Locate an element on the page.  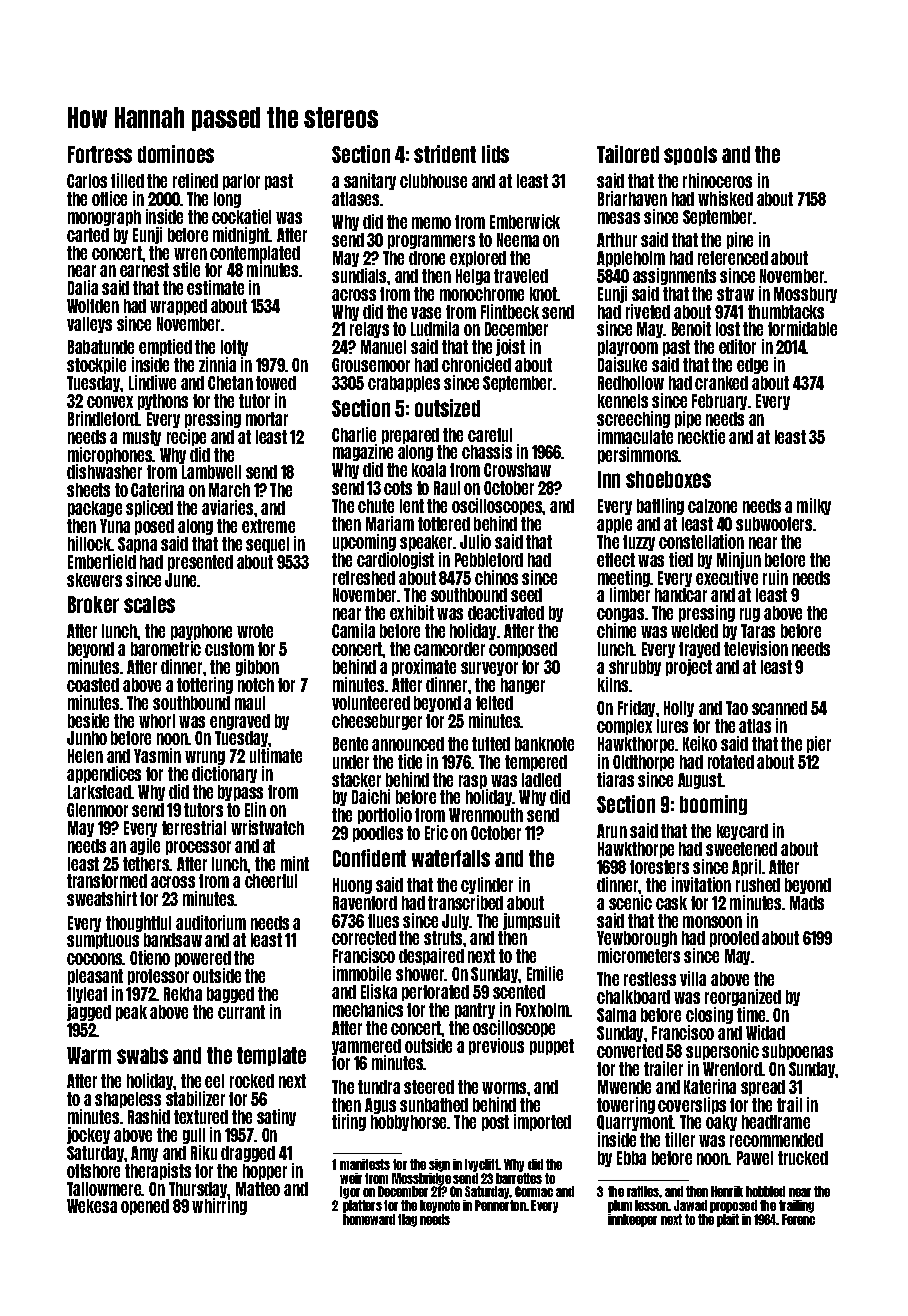
plait is located at coordinates (728, 1220).
